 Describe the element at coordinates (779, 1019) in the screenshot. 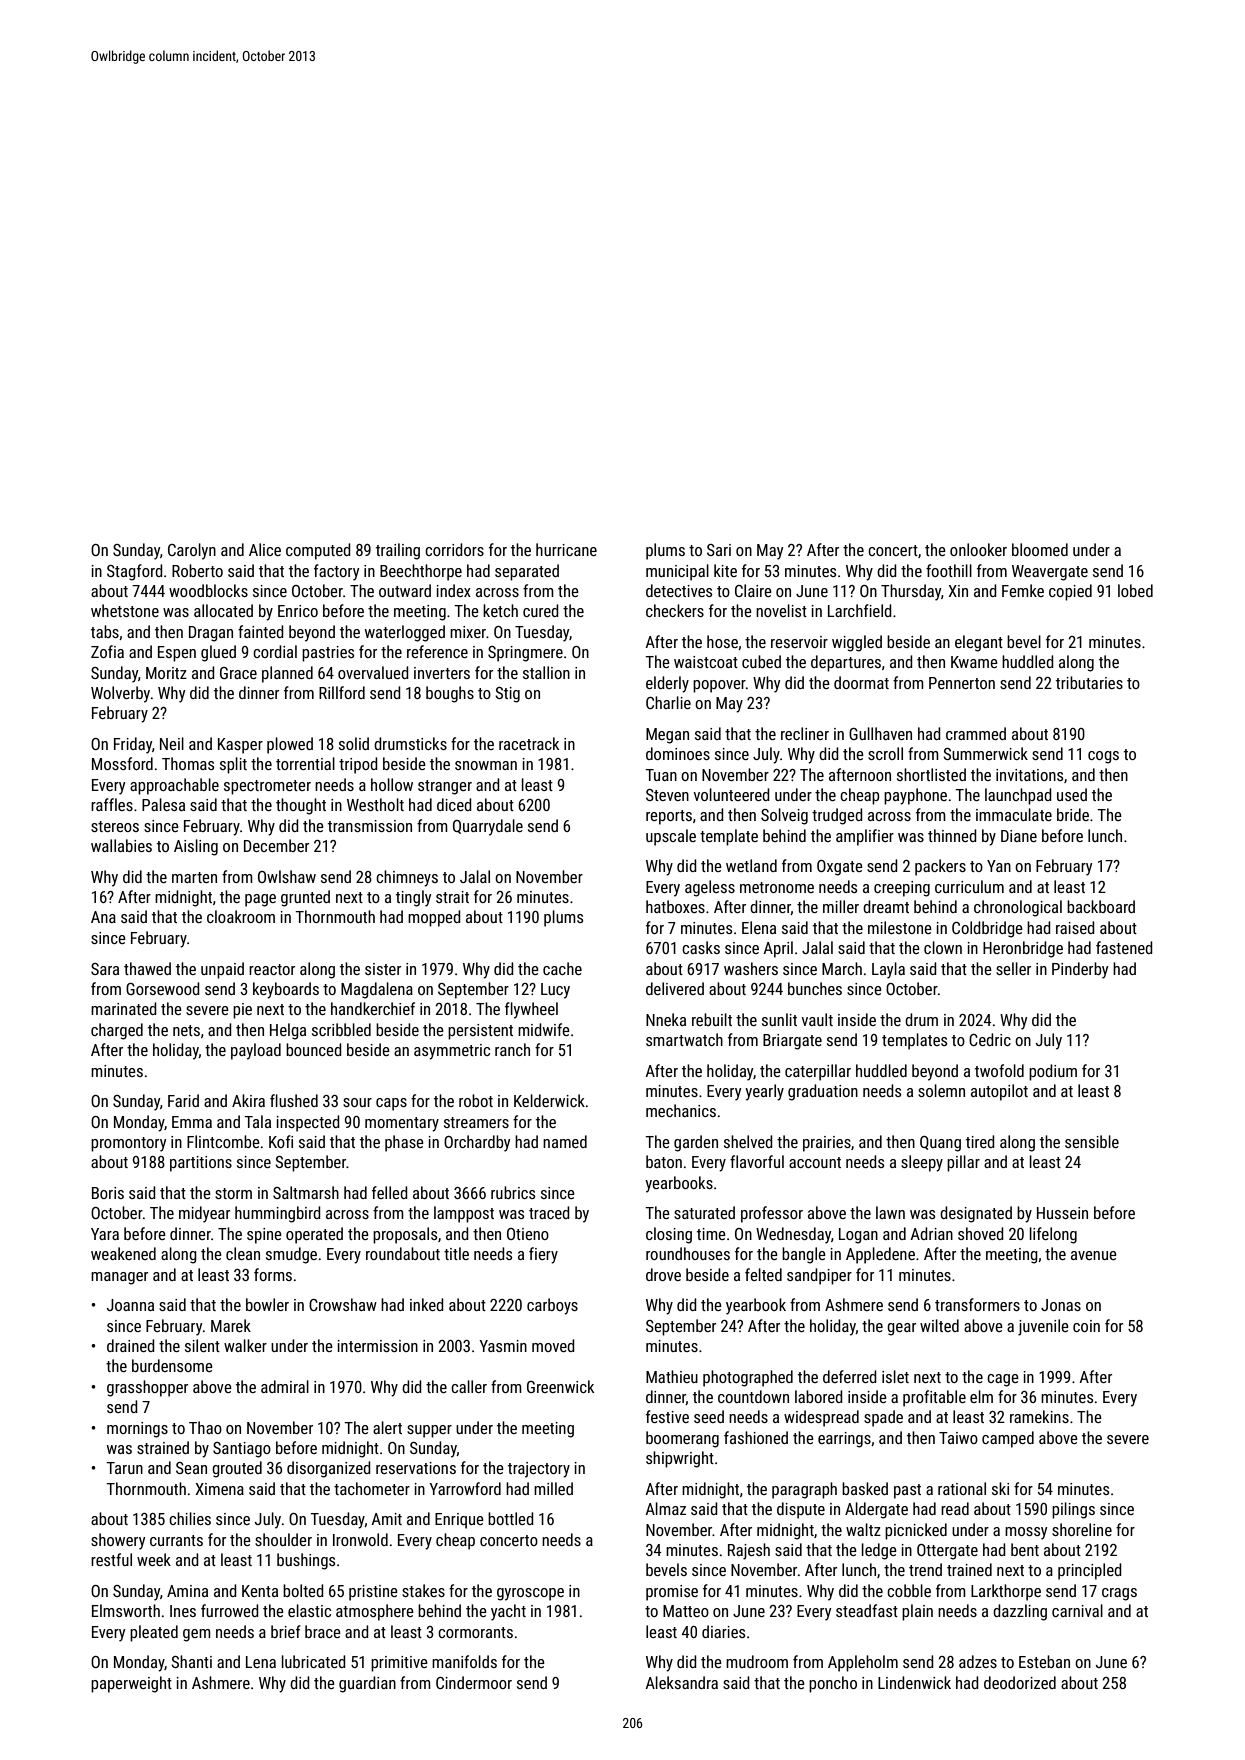

I see `sunlit` at that location.
